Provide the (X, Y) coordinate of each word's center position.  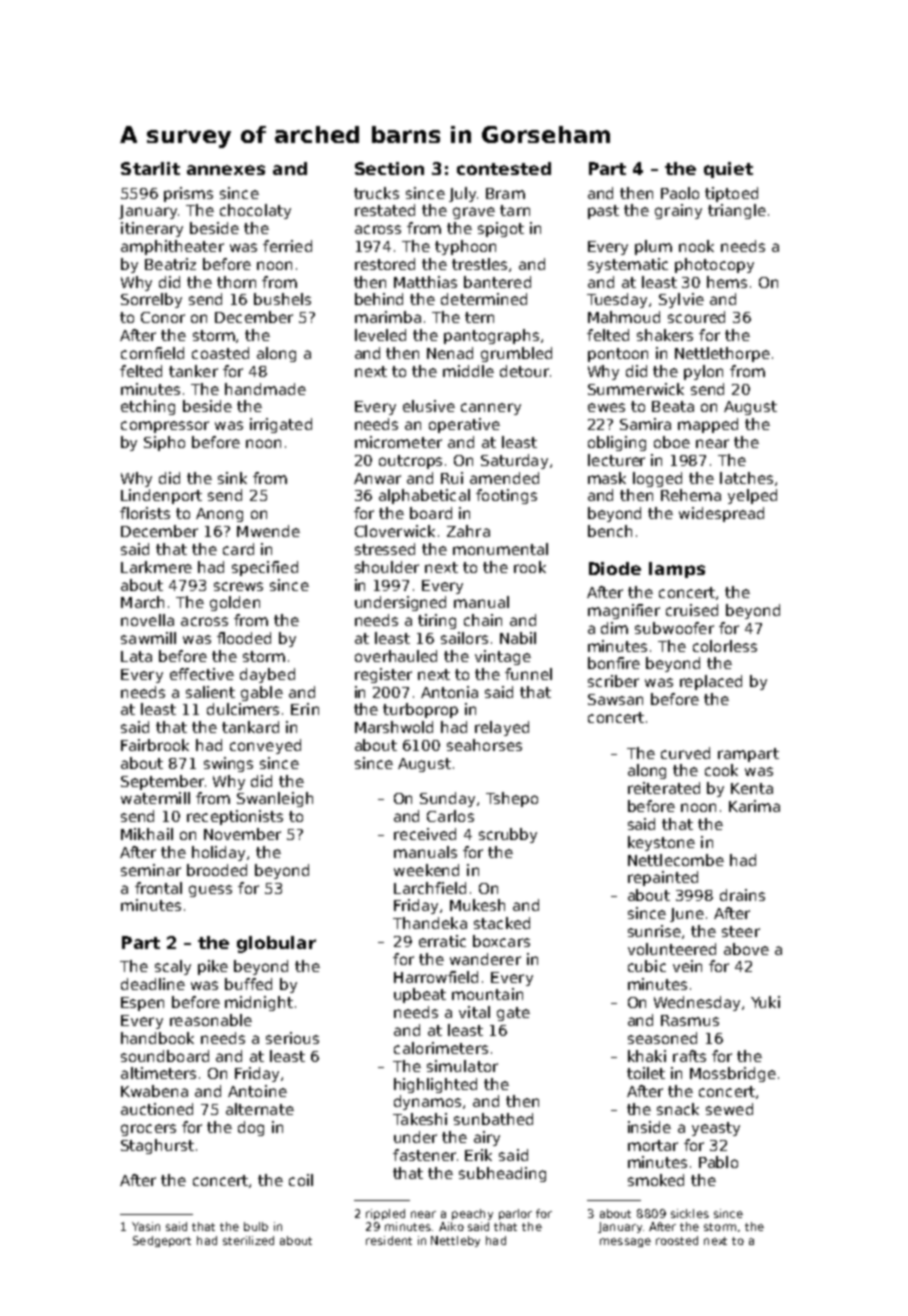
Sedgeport (162, 1241)
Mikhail (147, 834)
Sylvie (681, 300)
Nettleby (455, 1241)
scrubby (508, 835)
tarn (515, 210)
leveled (380, 335)
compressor (165, 427)
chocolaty (255, 211)
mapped (708, 425)
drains (742, 895)
